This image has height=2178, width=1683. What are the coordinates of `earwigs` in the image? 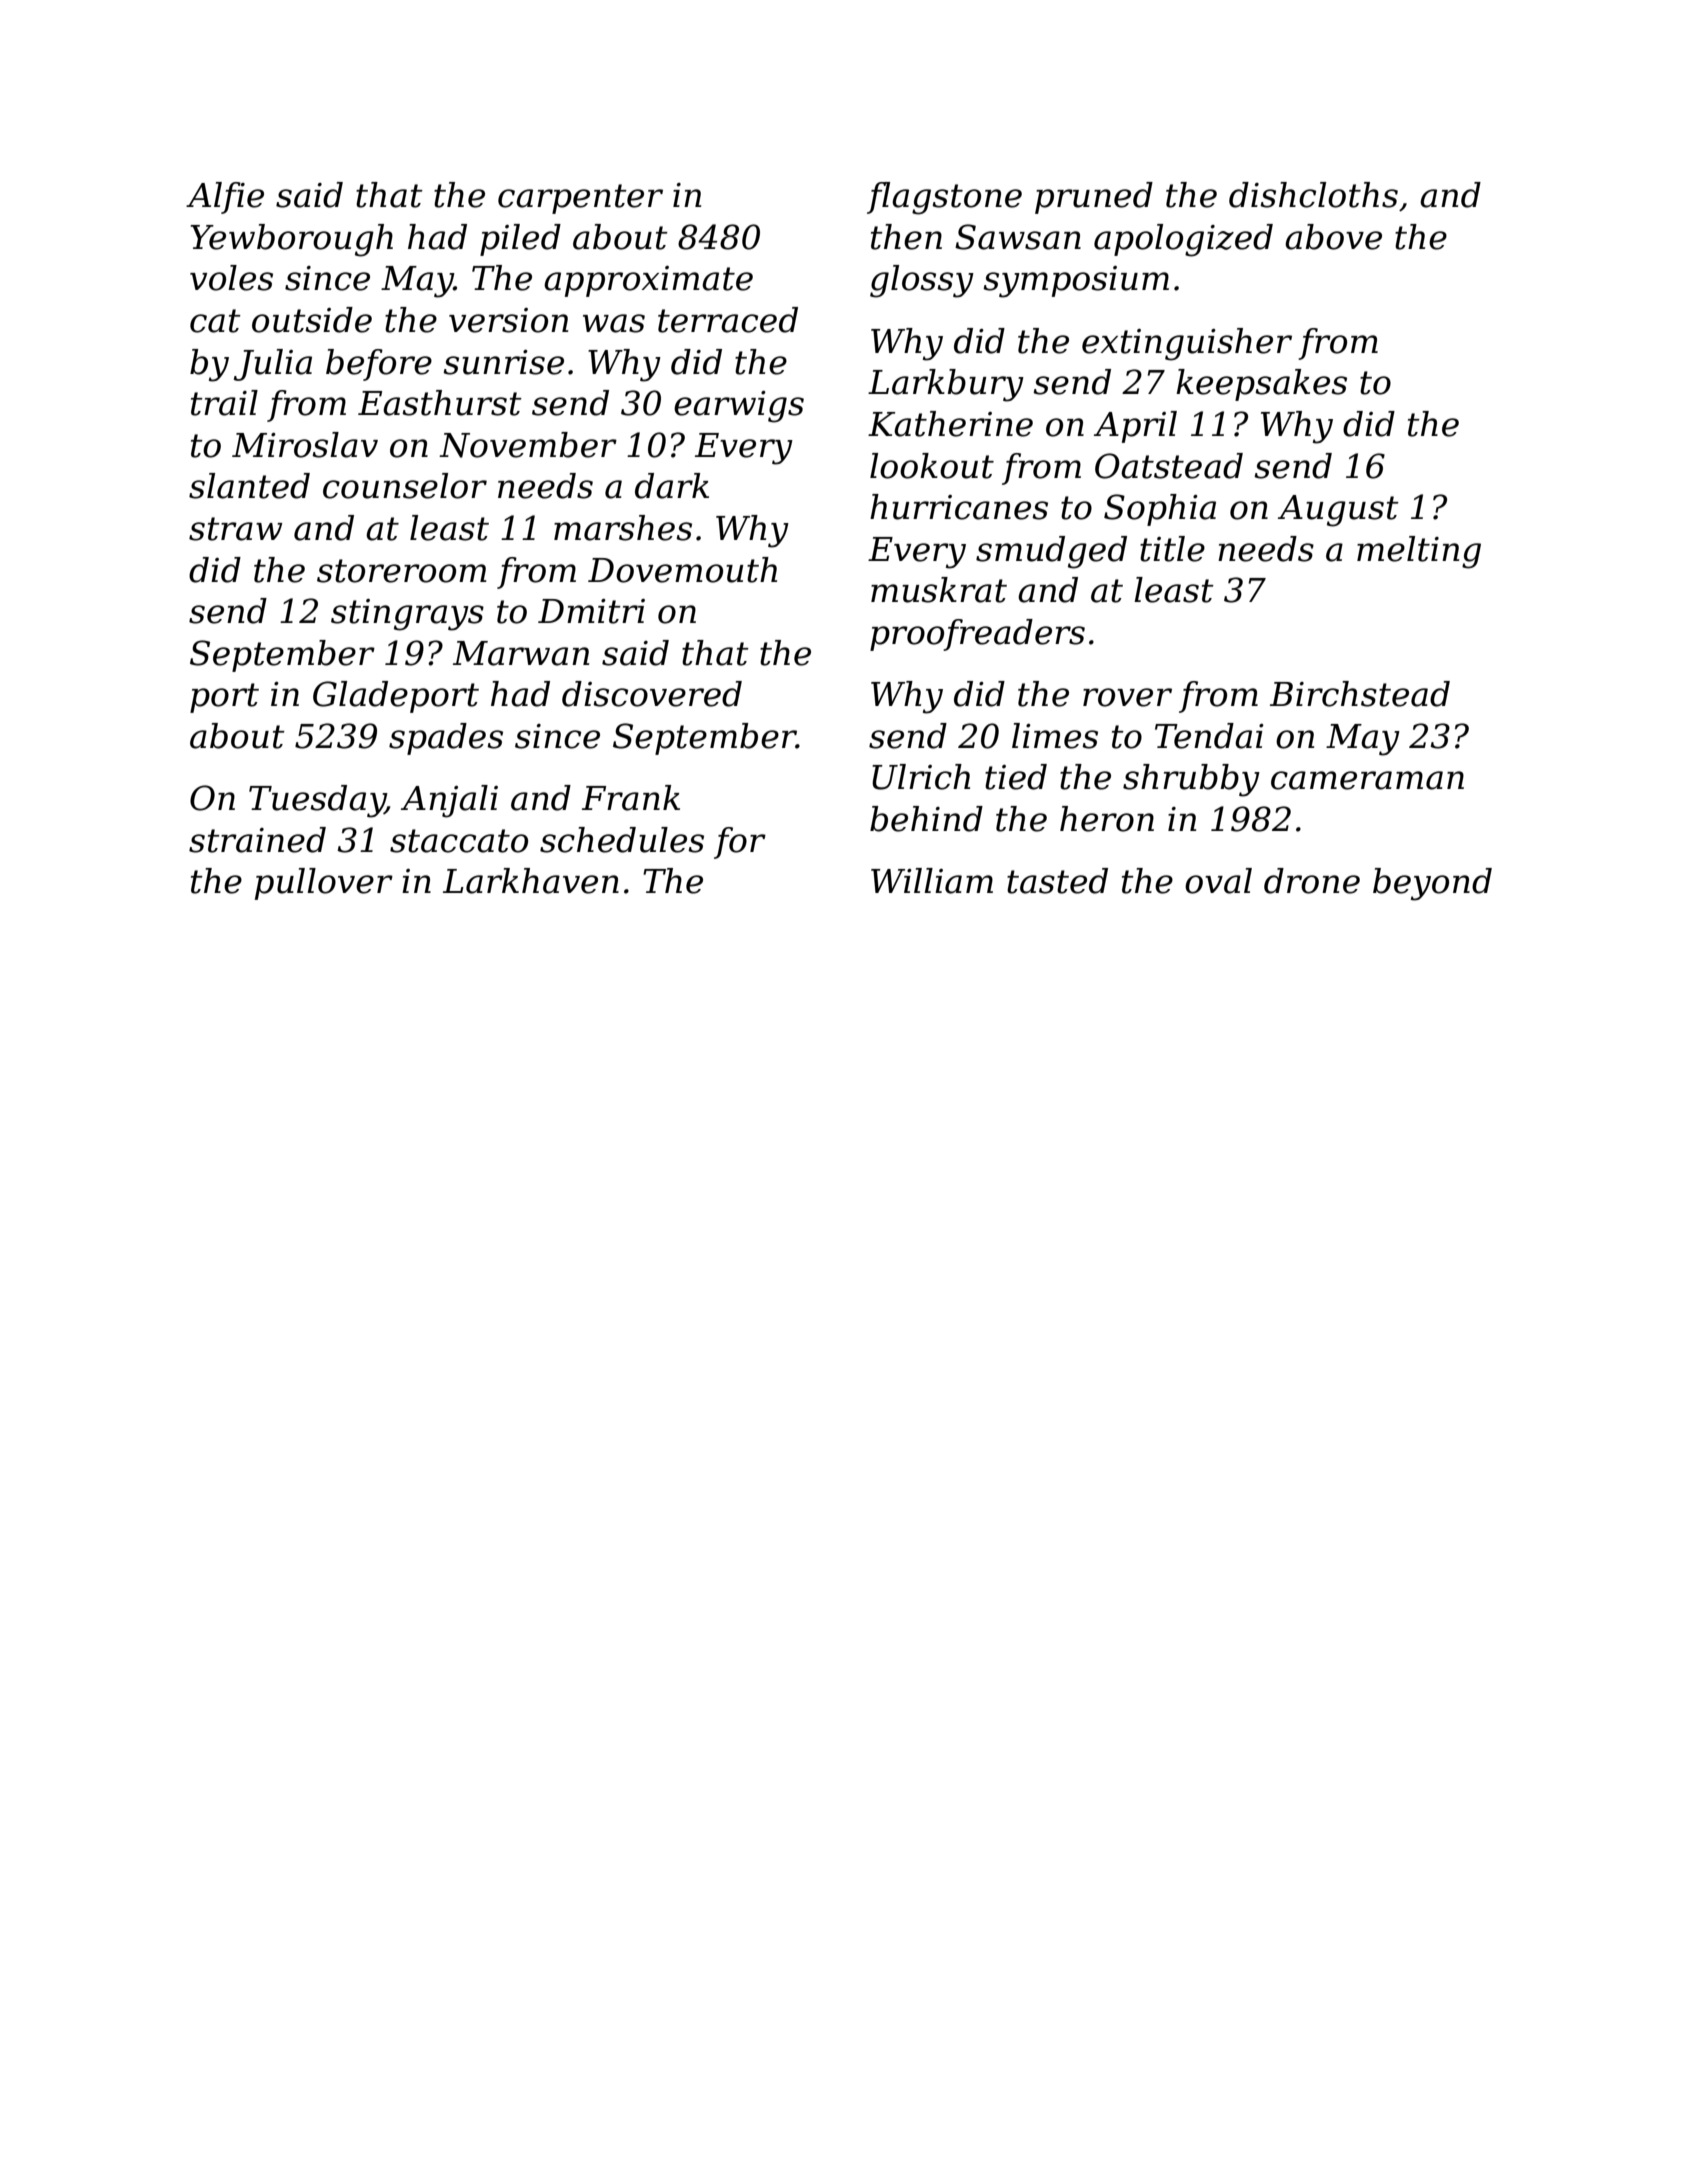 It's located at (739, 407).
